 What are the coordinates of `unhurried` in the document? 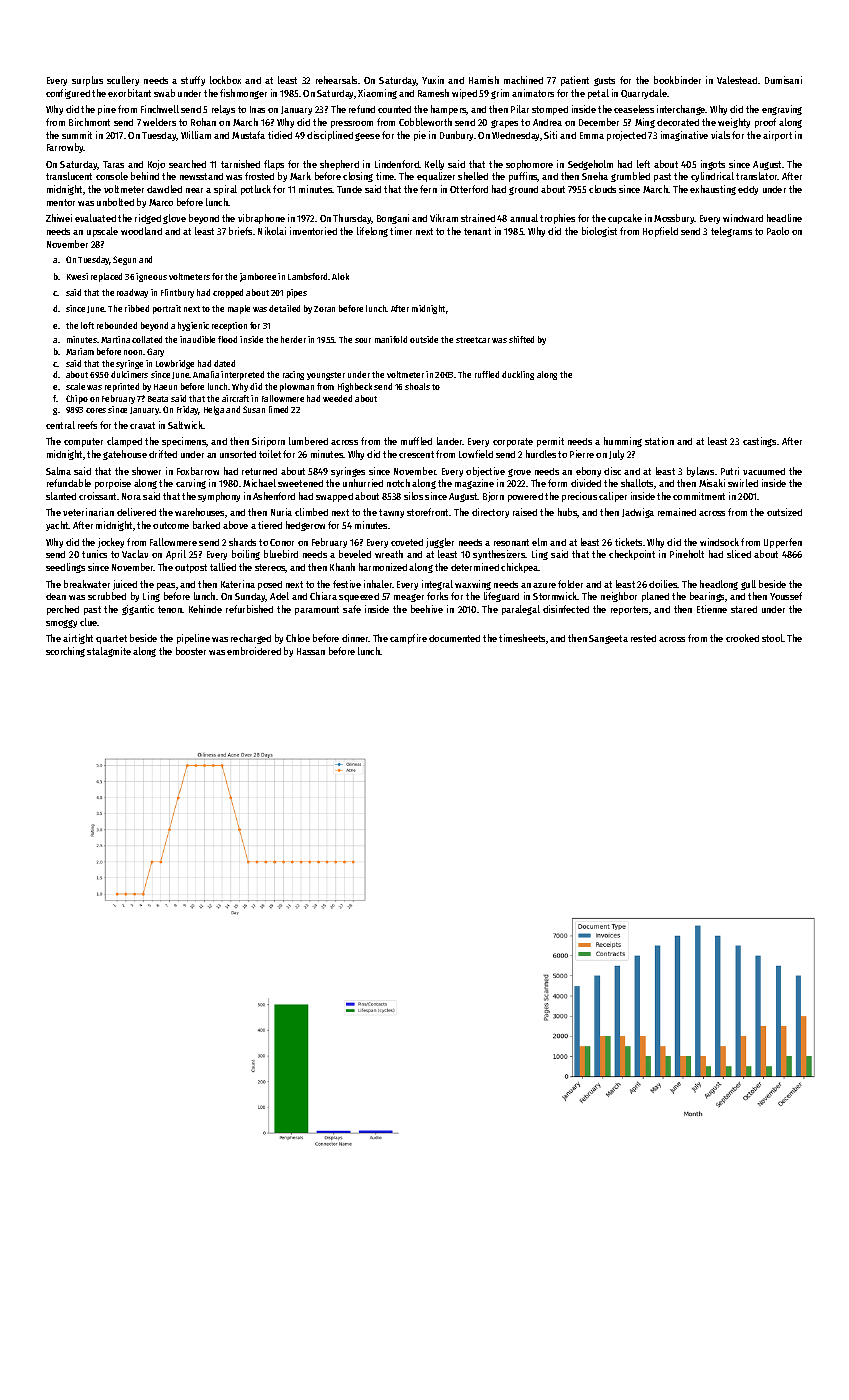 It's located at (363, 483).
